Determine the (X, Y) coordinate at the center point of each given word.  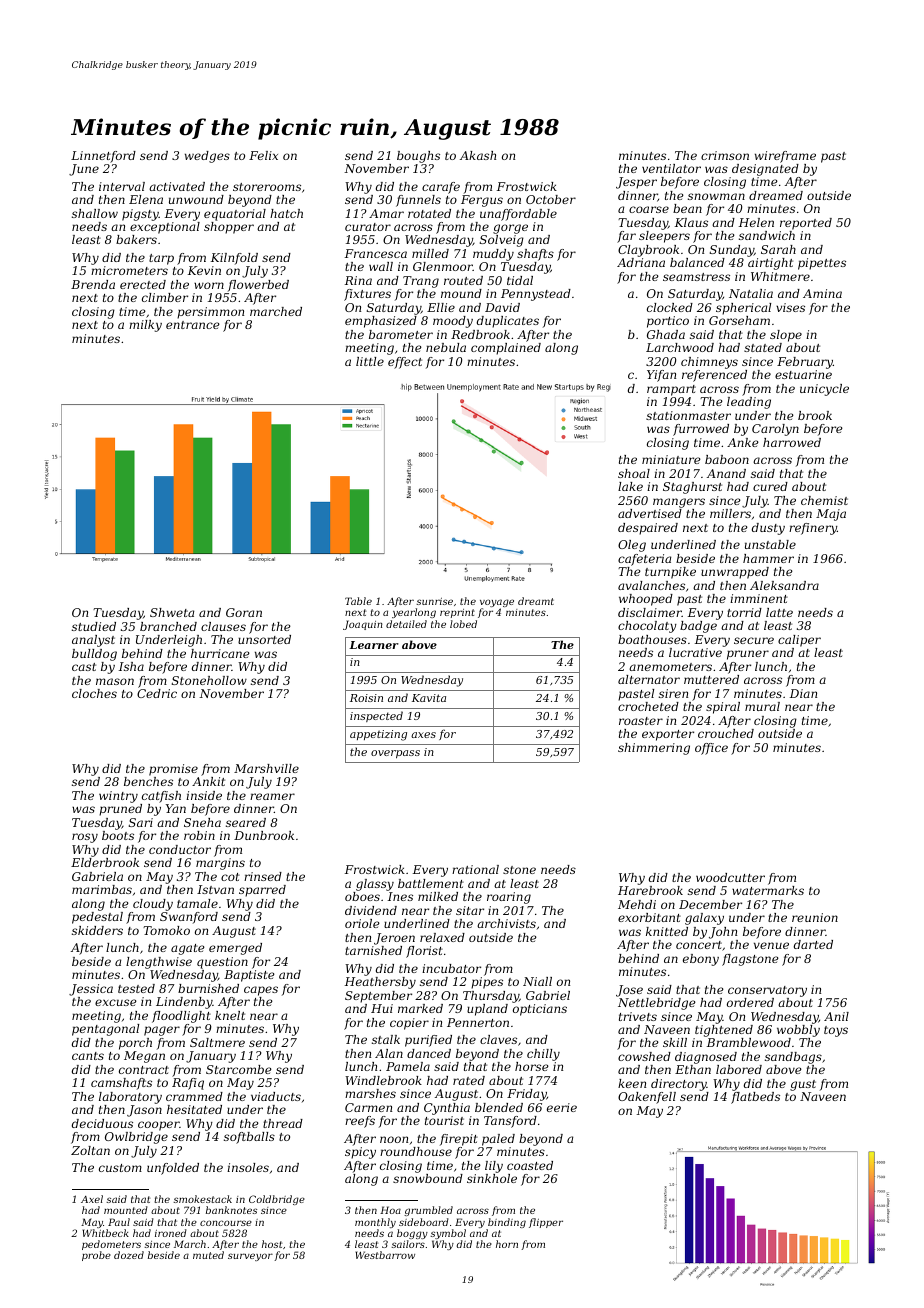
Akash (478, 155)
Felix (263, 155)
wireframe (785, 157)
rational (475, 869)
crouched (726, 733)
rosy (85, 838)
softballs (249, 1138)
